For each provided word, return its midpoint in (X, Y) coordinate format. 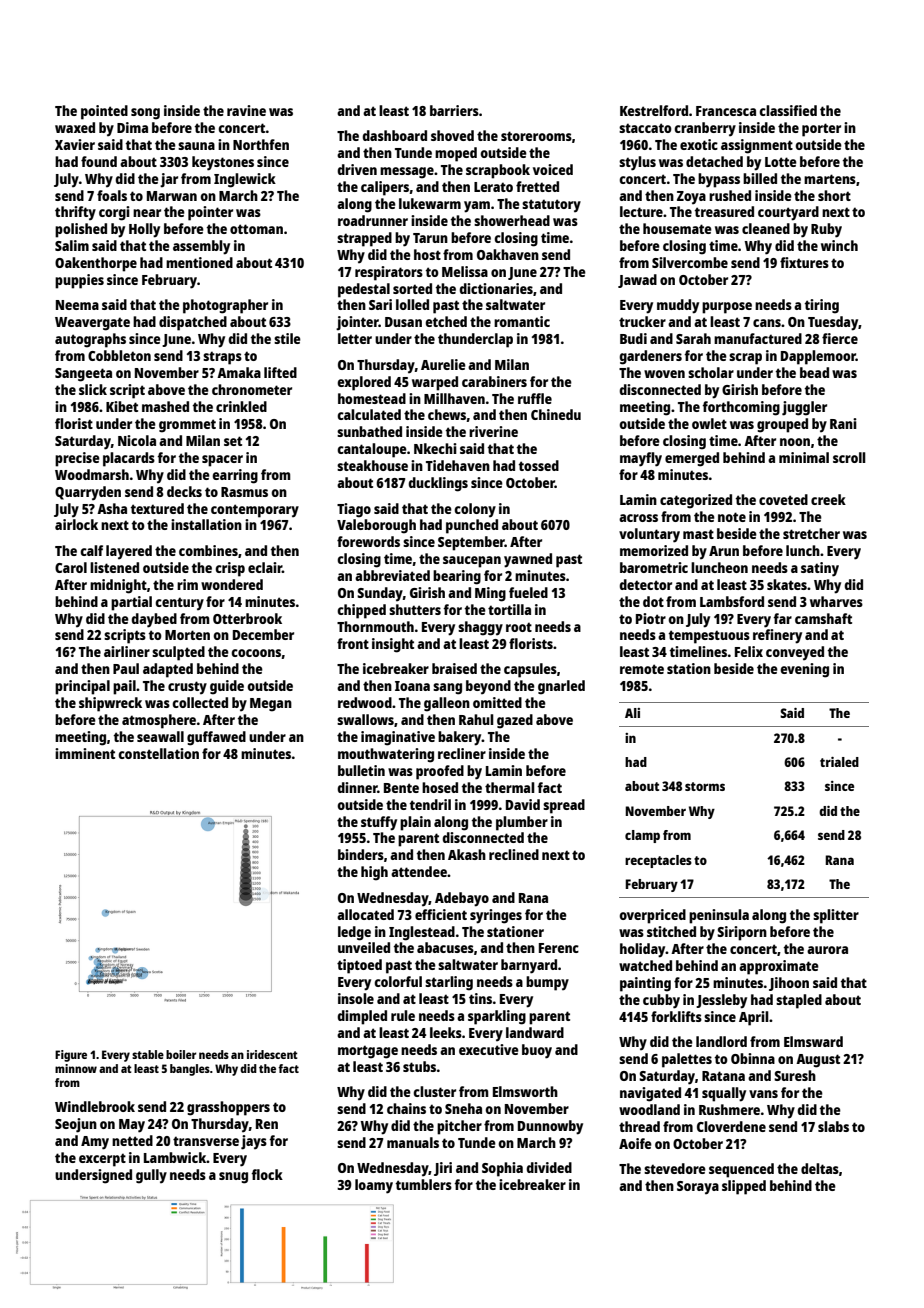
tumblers (424, 1184)
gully (151, 1176)
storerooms (536, 136)
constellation (158, 753)
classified (788, 110)
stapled (799, 1001)
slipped (744, 1187)
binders (361, 854)
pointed (104, 112)
